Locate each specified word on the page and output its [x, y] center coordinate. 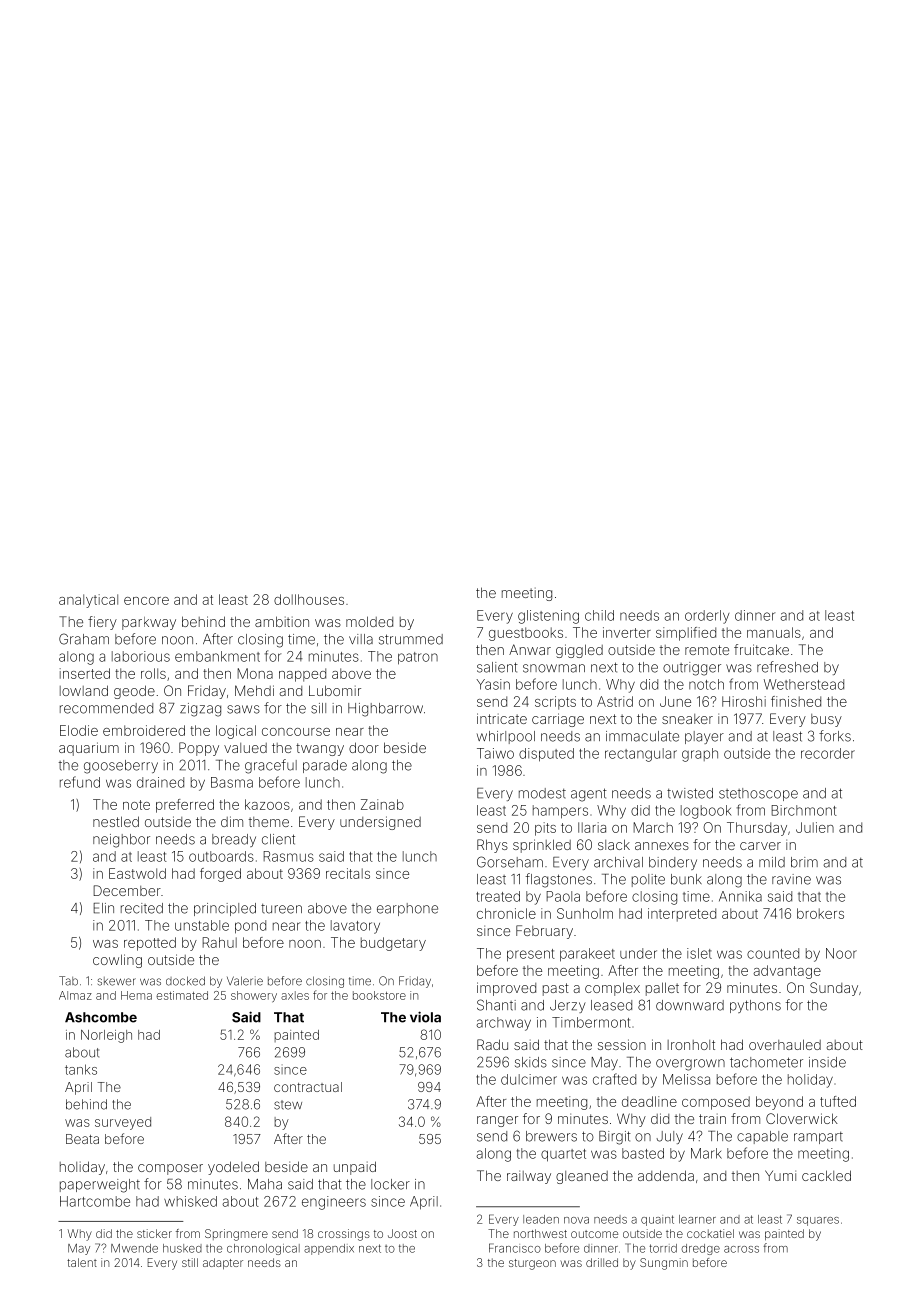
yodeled [233, 1168]
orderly [707, 617]
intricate [502, 718]
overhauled [785, 1044]
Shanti [496, 1005]
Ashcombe [101, 1017]
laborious [141, 656]
